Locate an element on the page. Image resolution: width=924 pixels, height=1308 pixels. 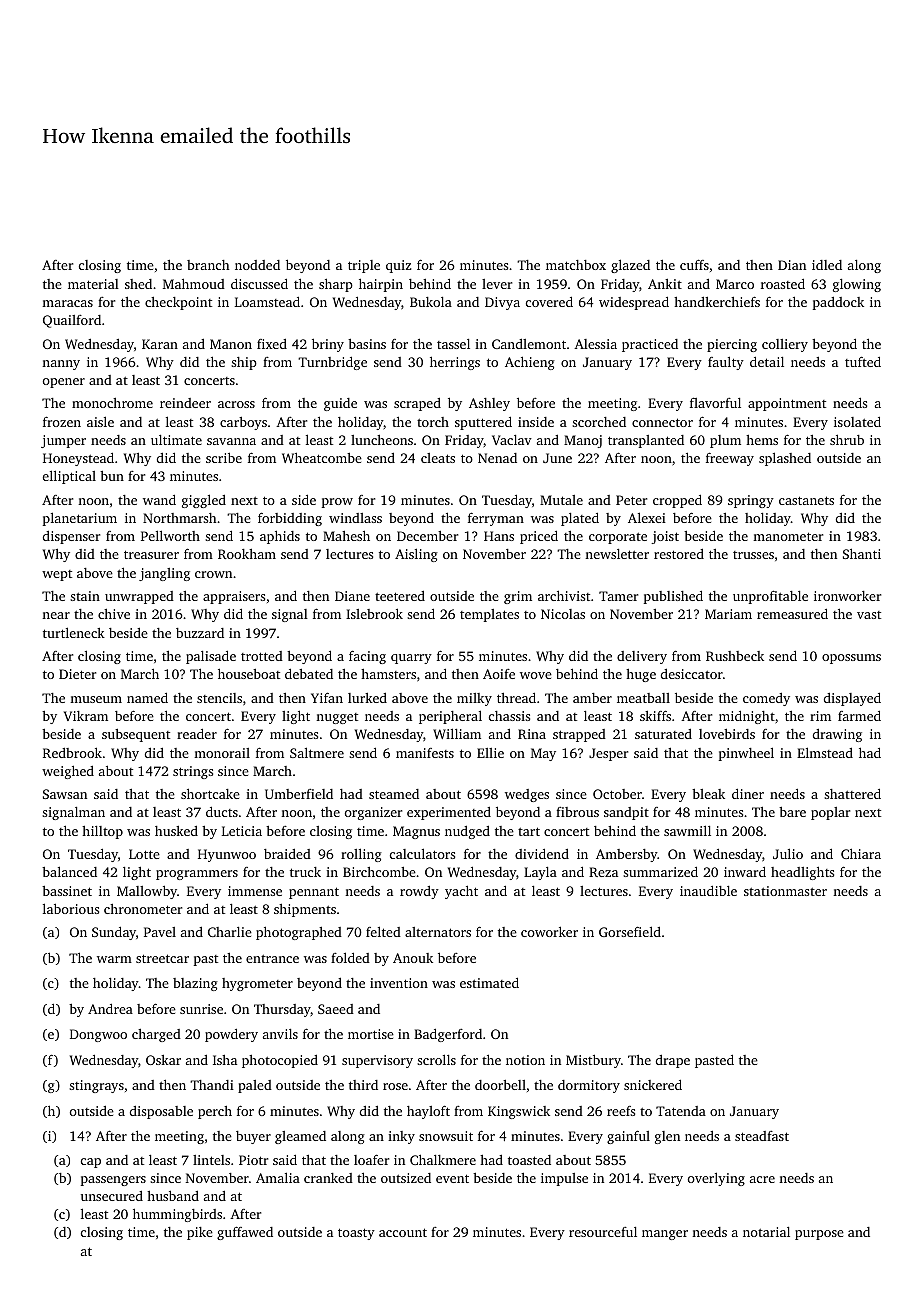
account is located at coordinates (403, 1232).
